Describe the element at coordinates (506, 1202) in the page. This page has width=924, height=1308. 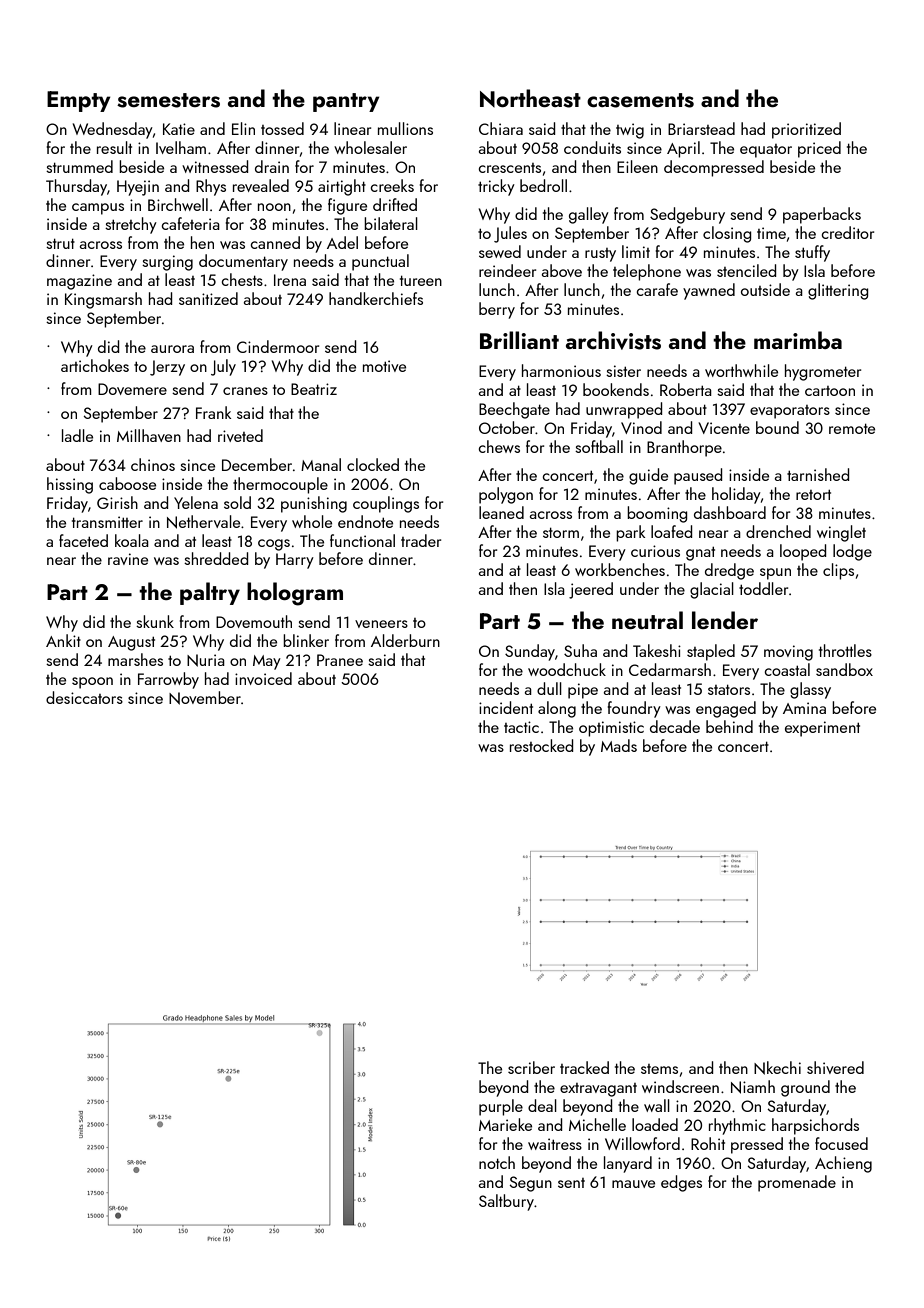
I see `Saltbury` at that location.
